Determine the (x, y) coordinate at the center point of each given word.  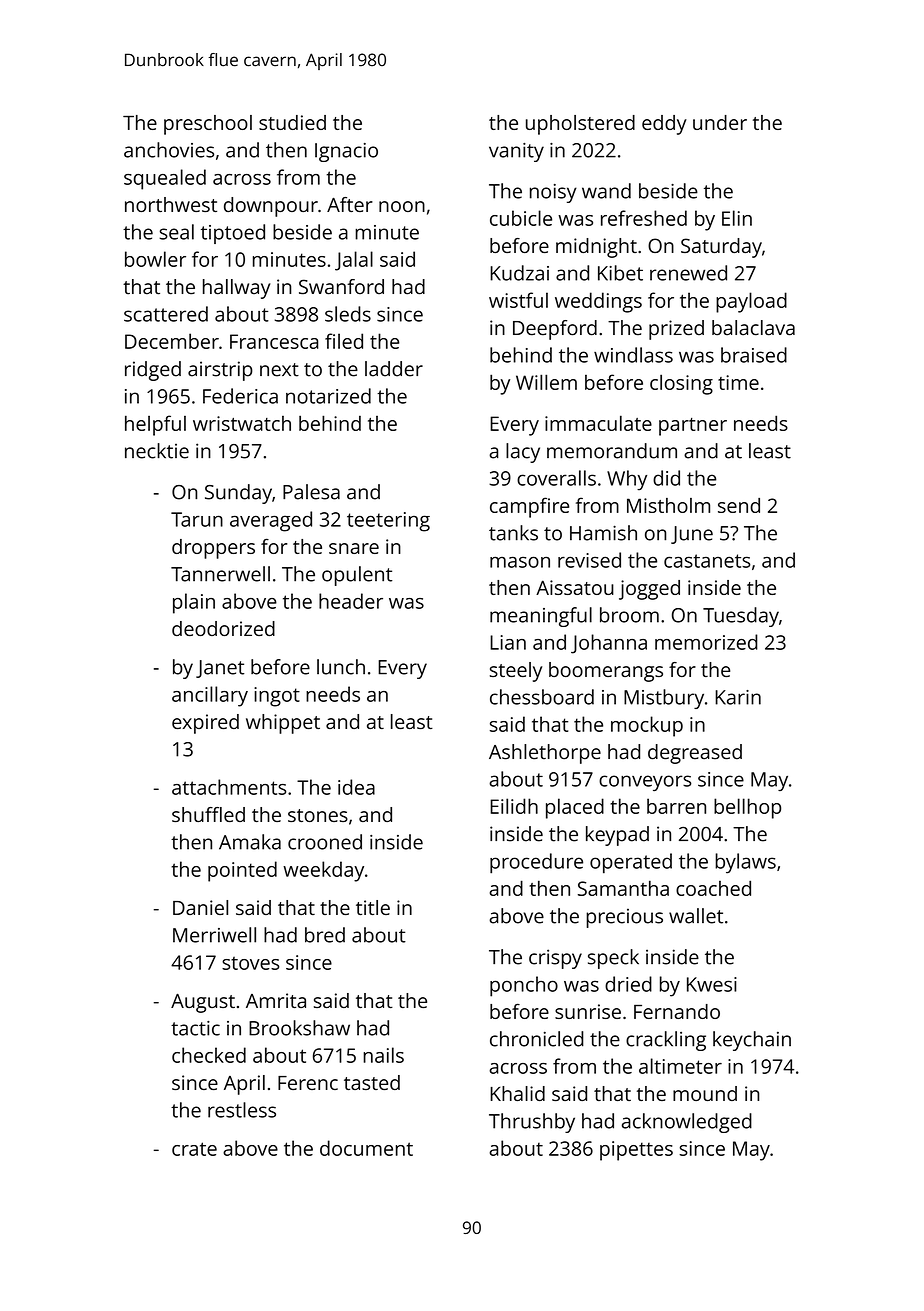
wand (606, 191)
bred (325, 935)
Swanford (341, 287)
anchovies (169, 150)
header (351, 601)
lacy (523, 453)
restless (242, 1110)
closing (681, 384)
